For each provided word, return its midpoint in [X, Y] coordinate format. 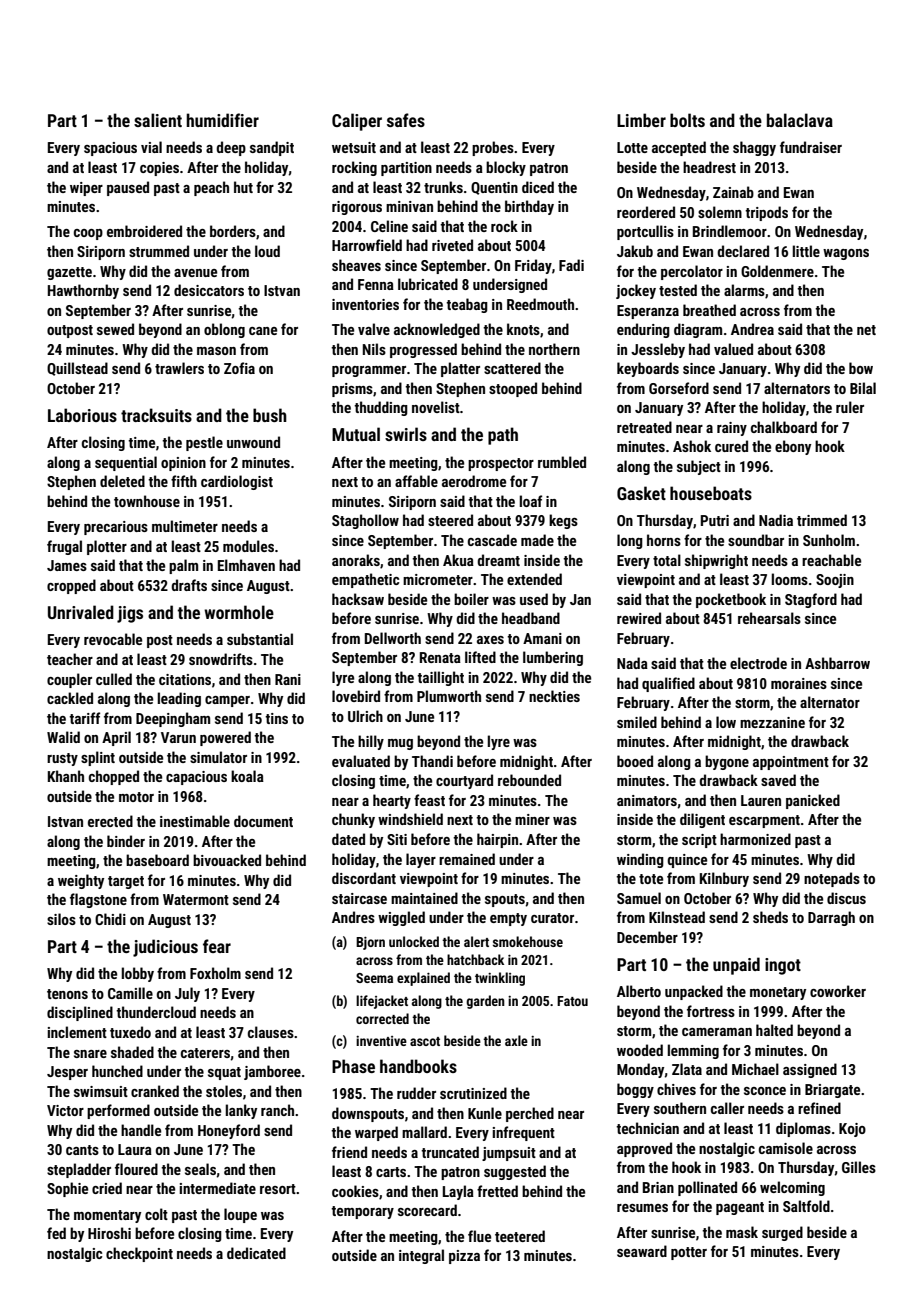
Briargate [832, 1091]
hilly [371, 742]
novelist [436, 407]
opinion [183, 464]
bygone [727, 762]
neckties [554, 696]
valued [733, 349]
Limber [641, 120]
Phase [353, 1066]
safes [406, 120]
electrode [758, 663]
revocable [113, 639]
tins [276, 718]
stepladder [79, 1170]
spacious [110, 149]
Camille [130, 993]
